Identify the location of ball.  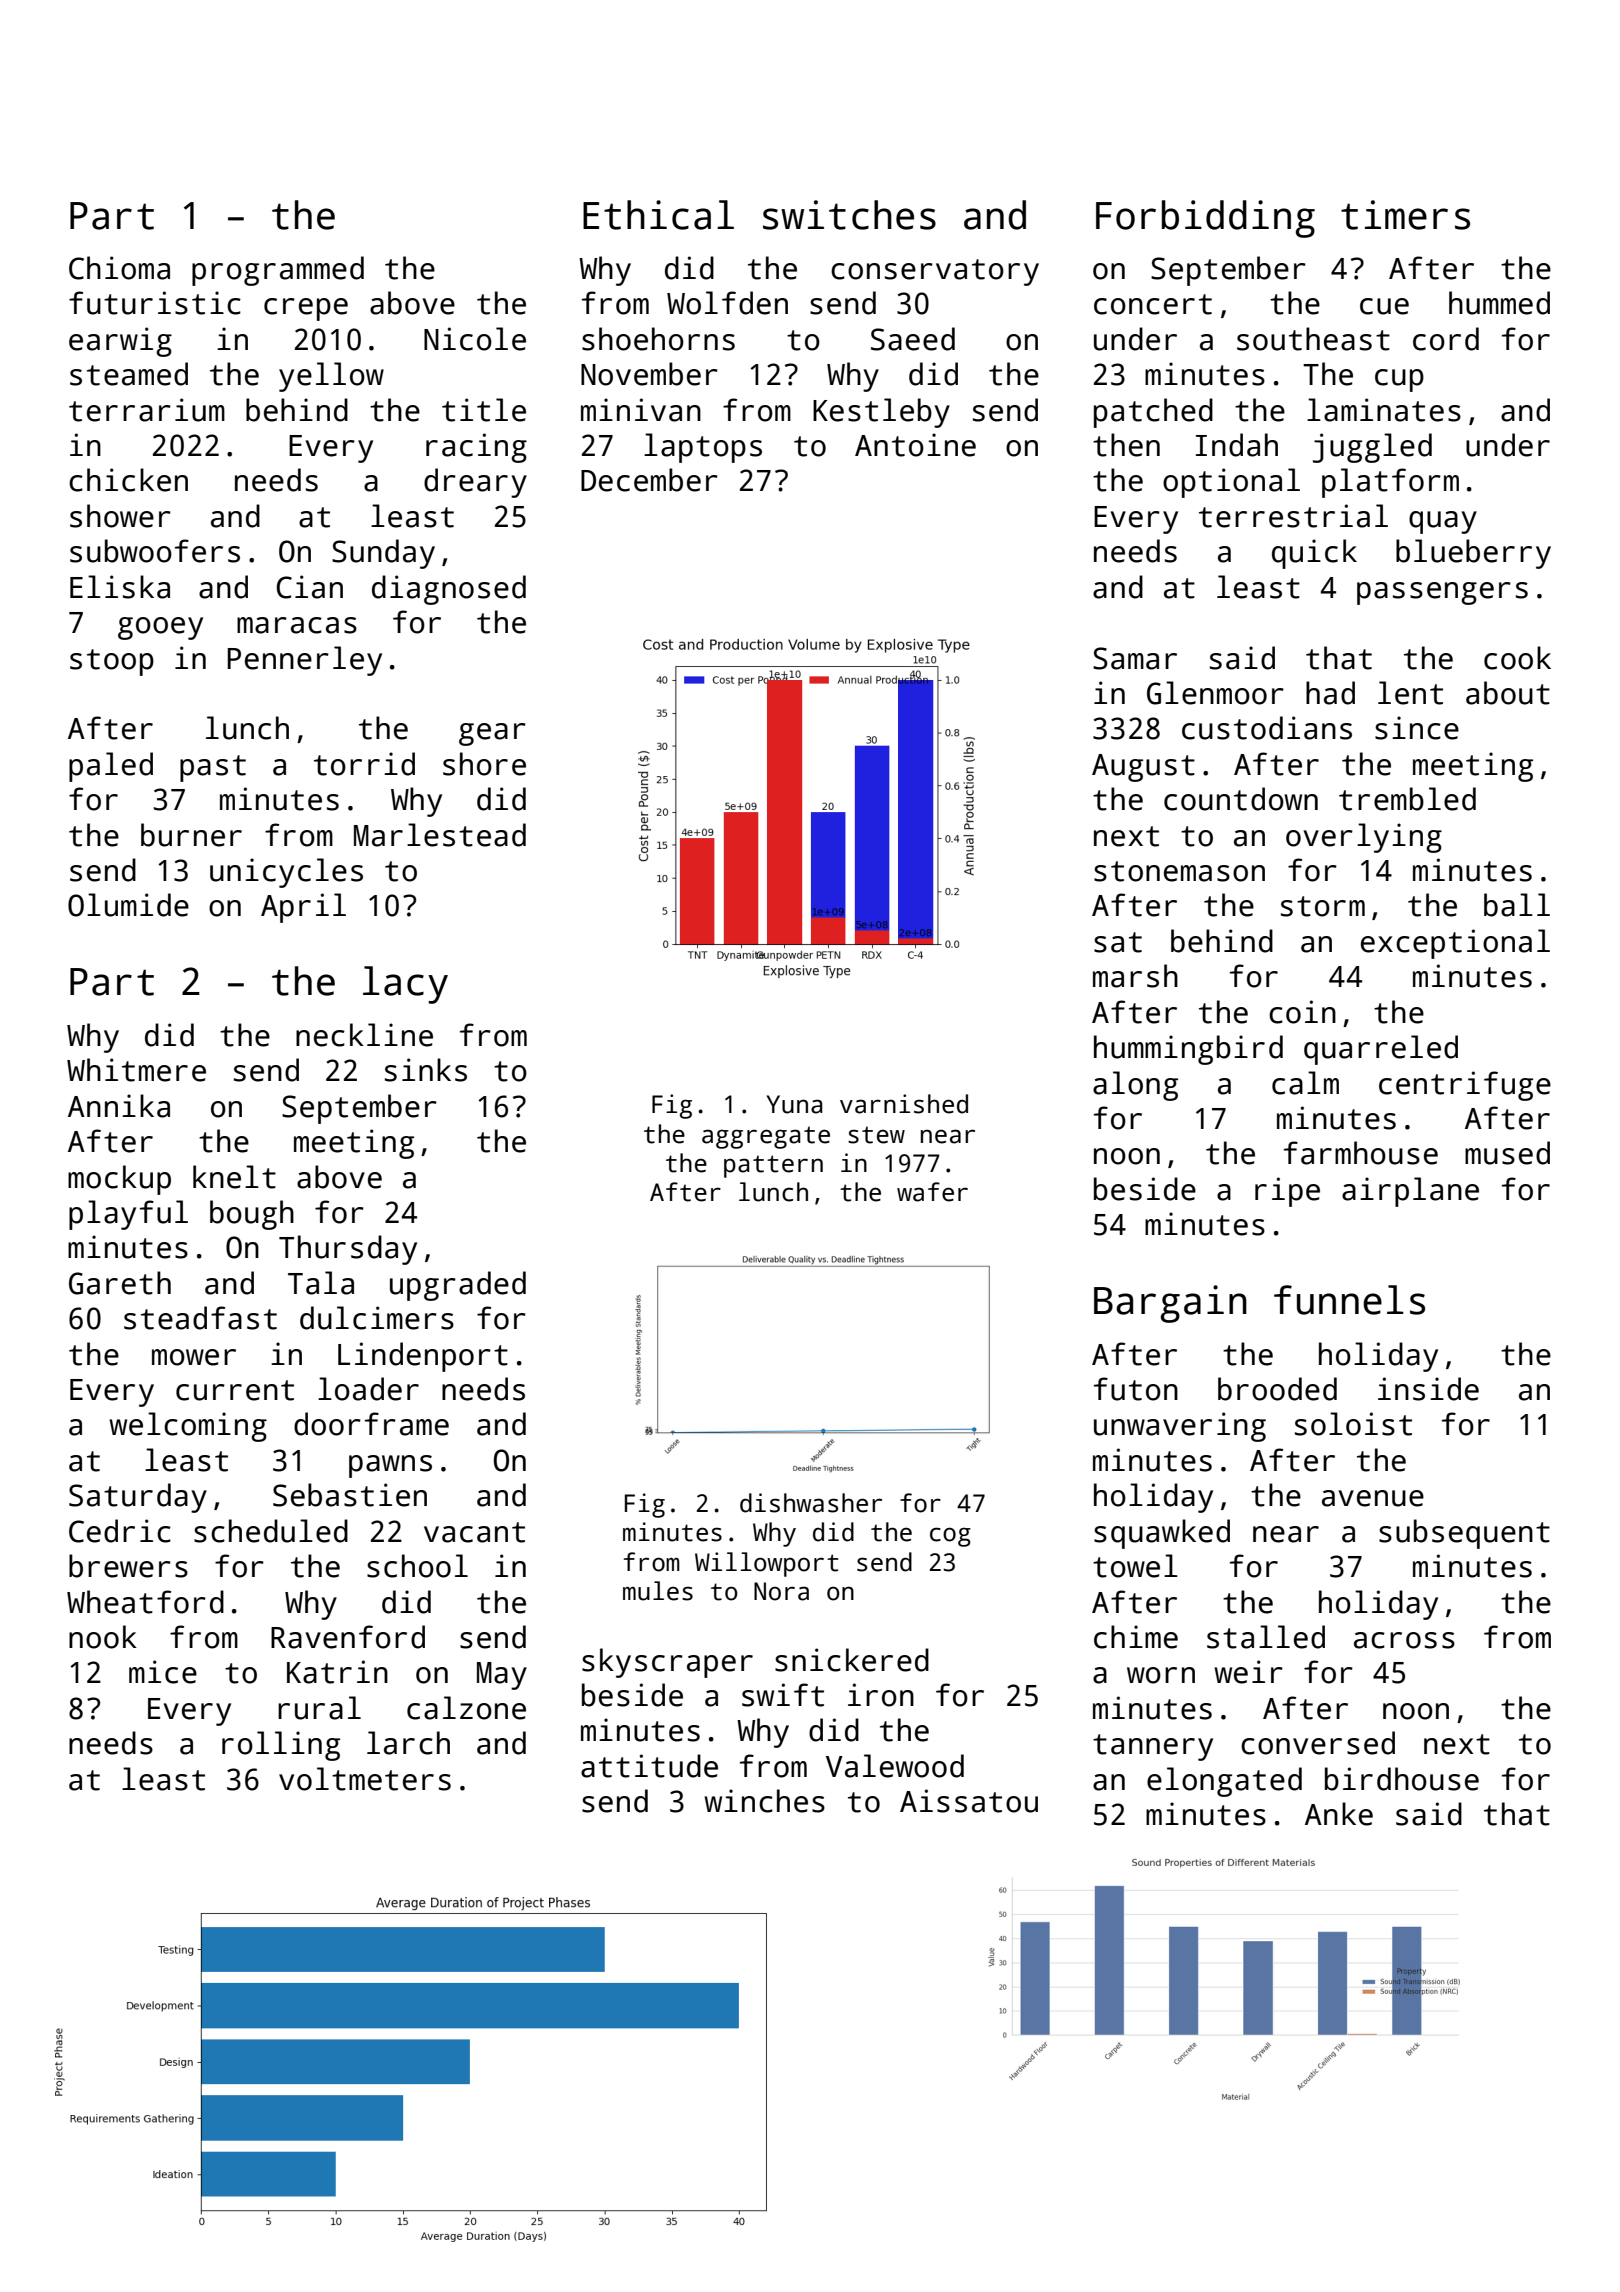
(1517, 905).
